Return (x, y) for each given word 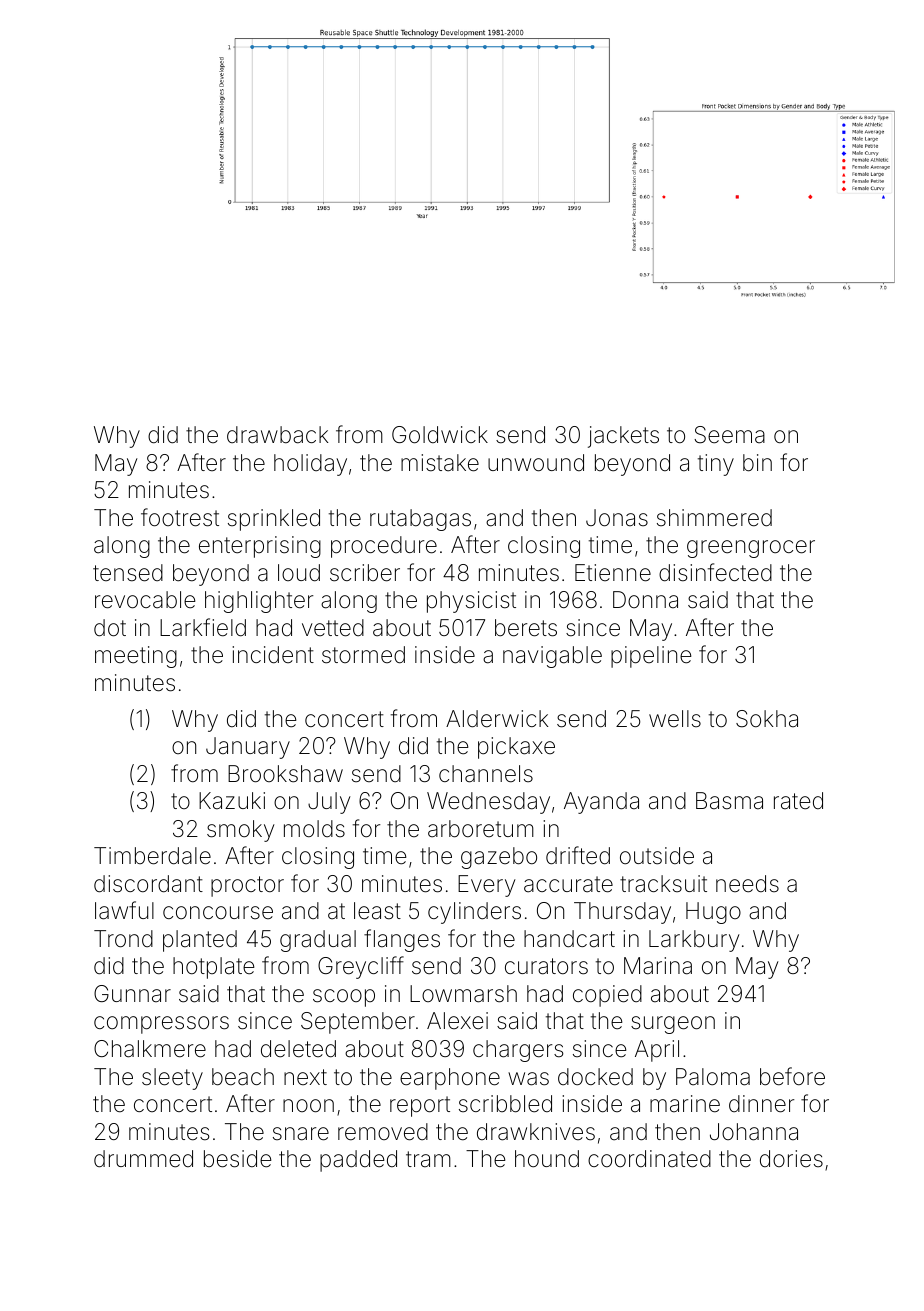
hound (547, 1159)
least (377, 911)
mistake (440, 463)
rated (798, 801)
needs (747, 884)
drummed (143, 1159)
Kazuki (232, 801)
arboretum (481, 829)
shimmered (714, 518)
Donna (645, 600)
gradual (318, 941)
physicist (471, 602)
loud (299, 573)
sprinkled (274, 520)
